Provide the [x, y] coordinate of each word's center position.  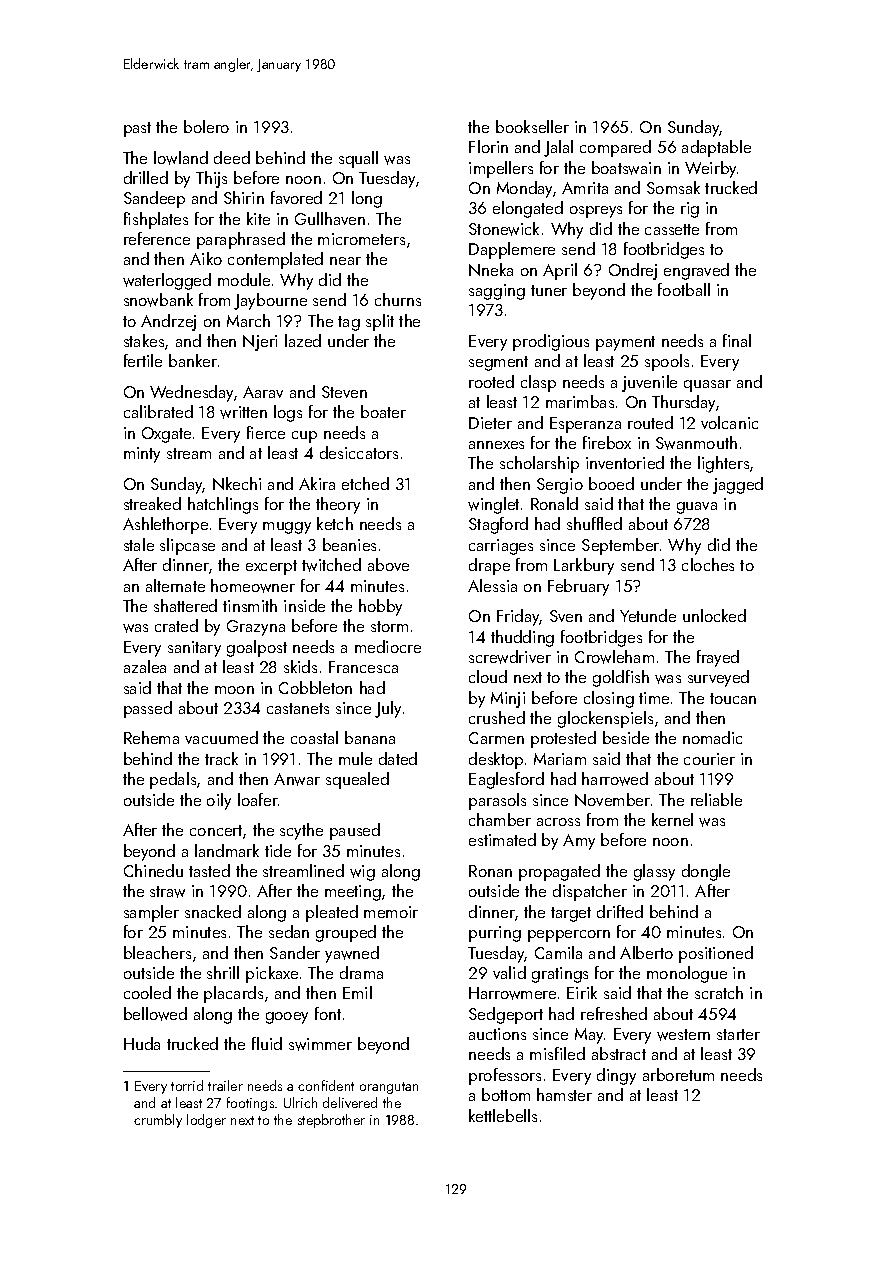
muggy [287, 528]
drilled [146, 177]
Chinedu [153, 870]
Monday [524, 189]
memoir [391, 912]
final [737, 340]
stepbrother [331, 1121]
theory [338, 505]
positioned [716, 954]
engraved [696, 271]
